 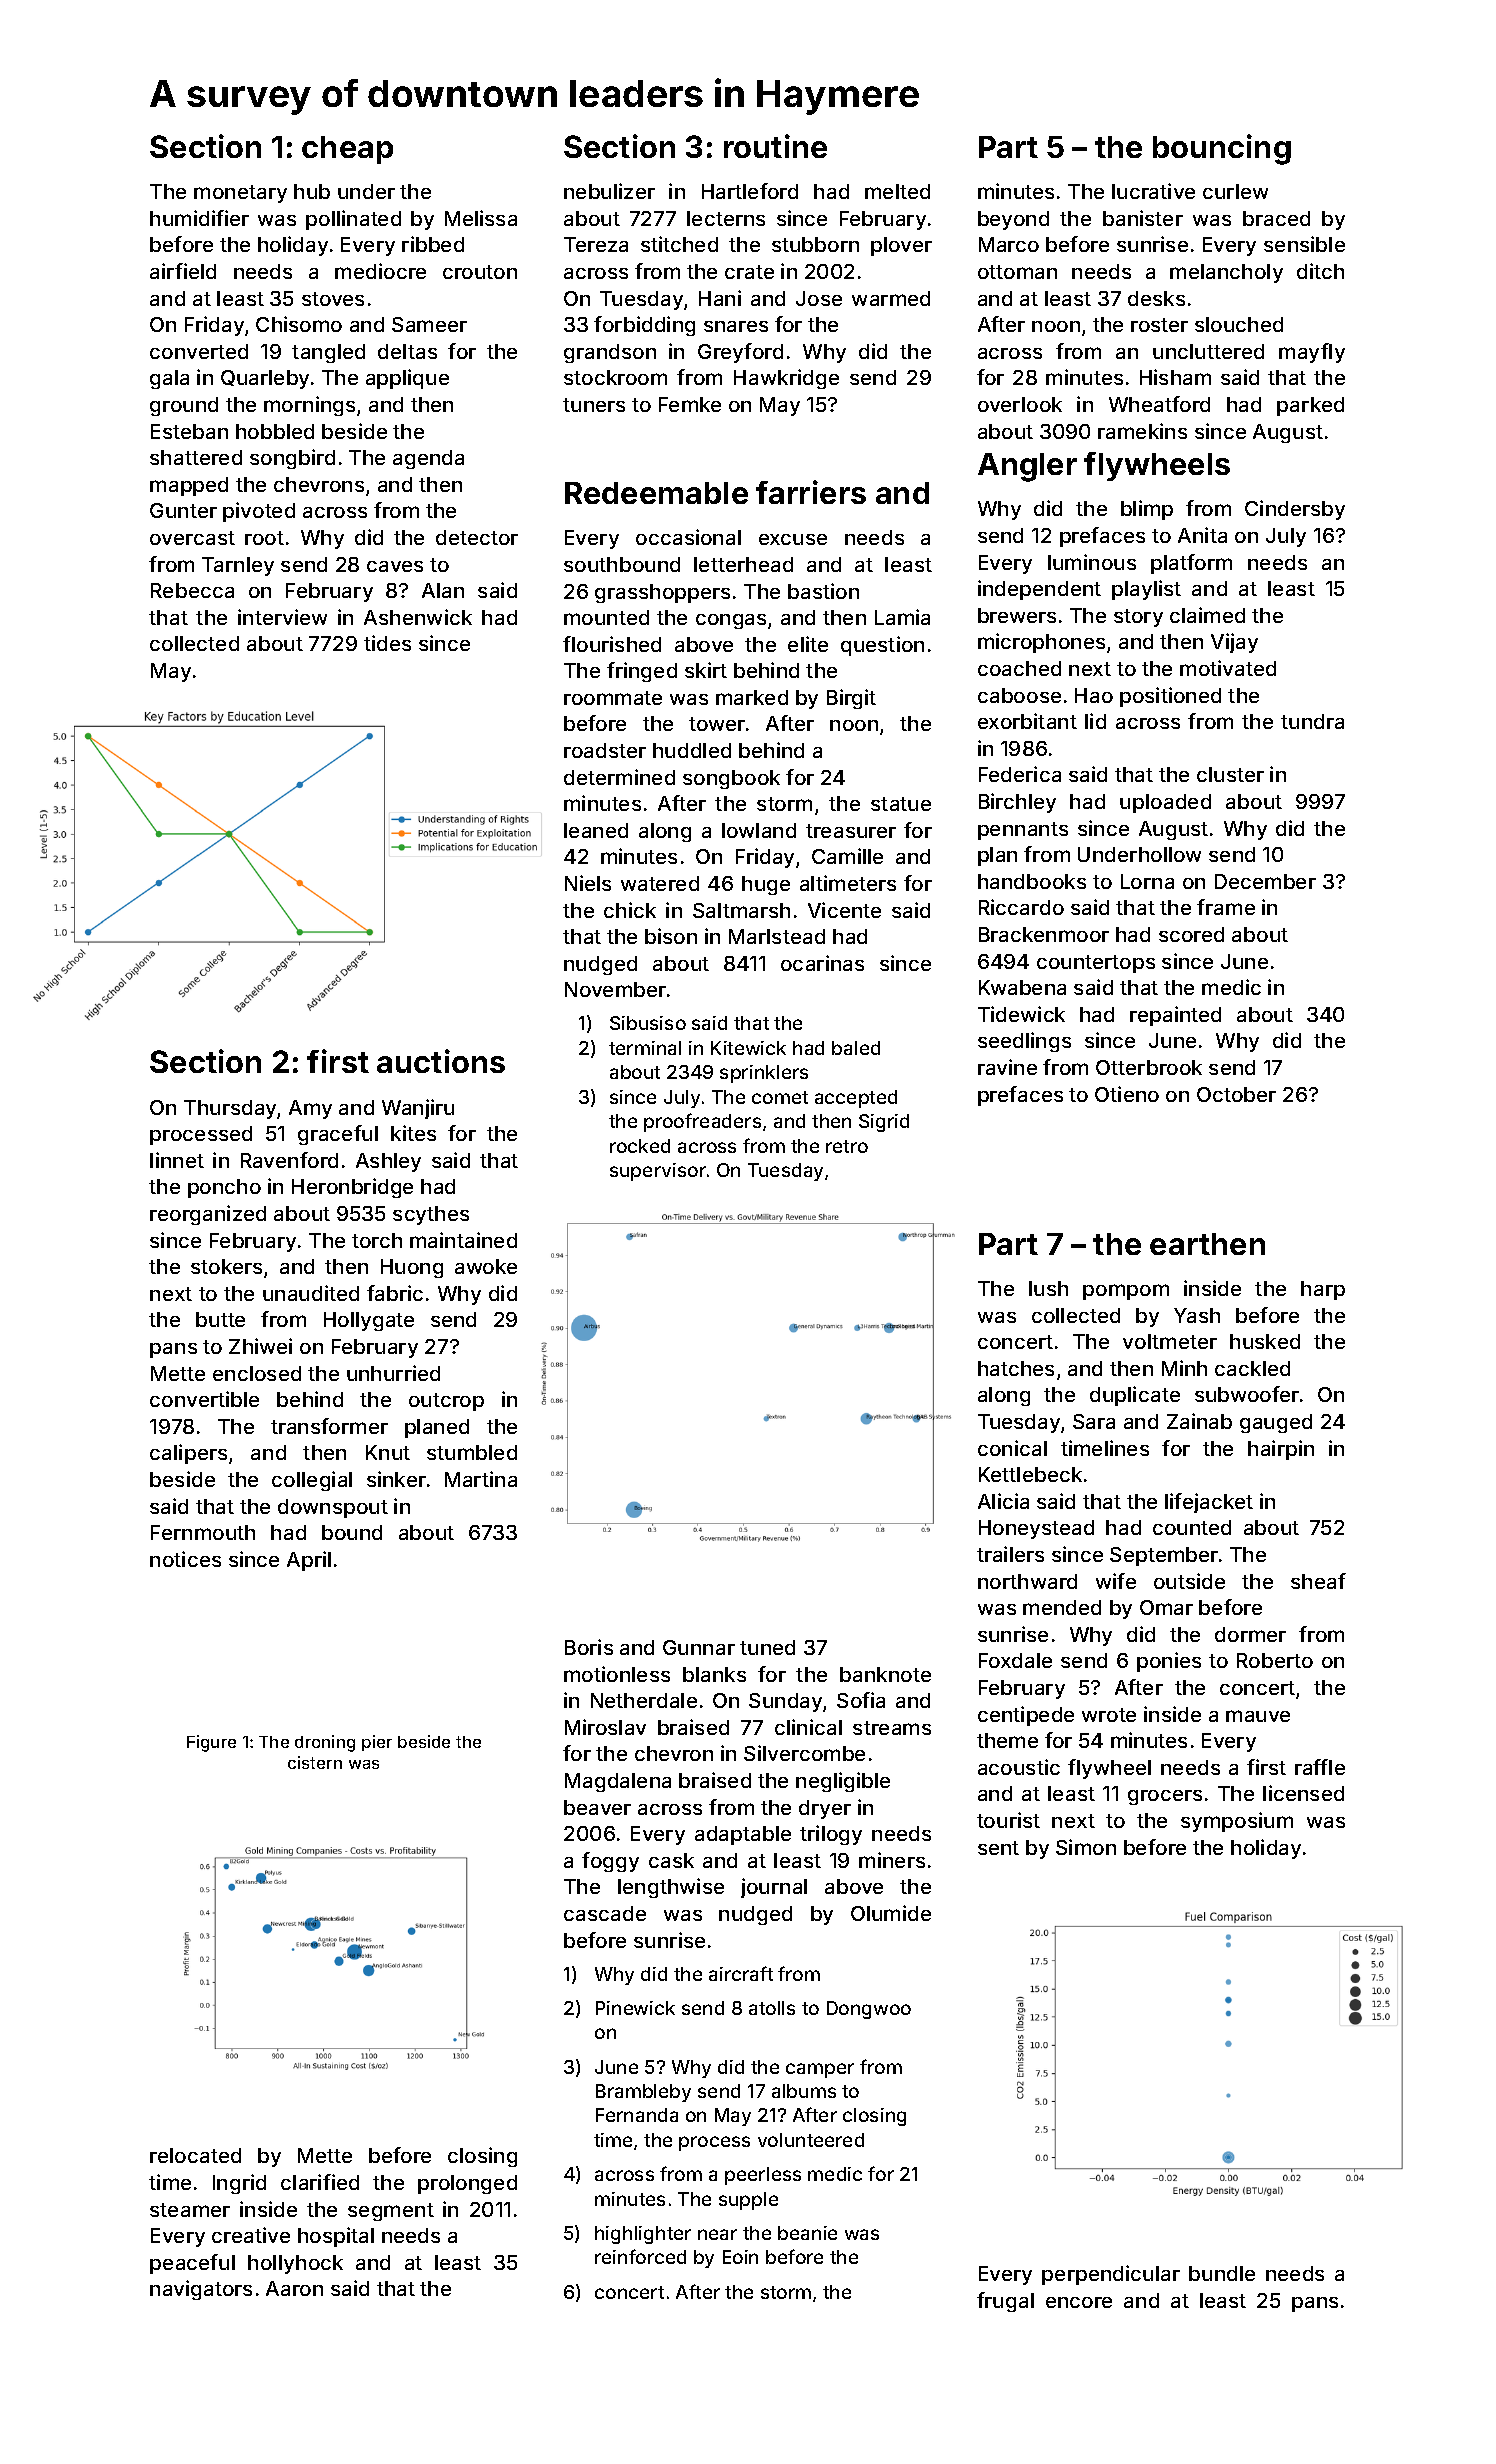 I want to click on raffle, so click(x=1320, y=1767).
